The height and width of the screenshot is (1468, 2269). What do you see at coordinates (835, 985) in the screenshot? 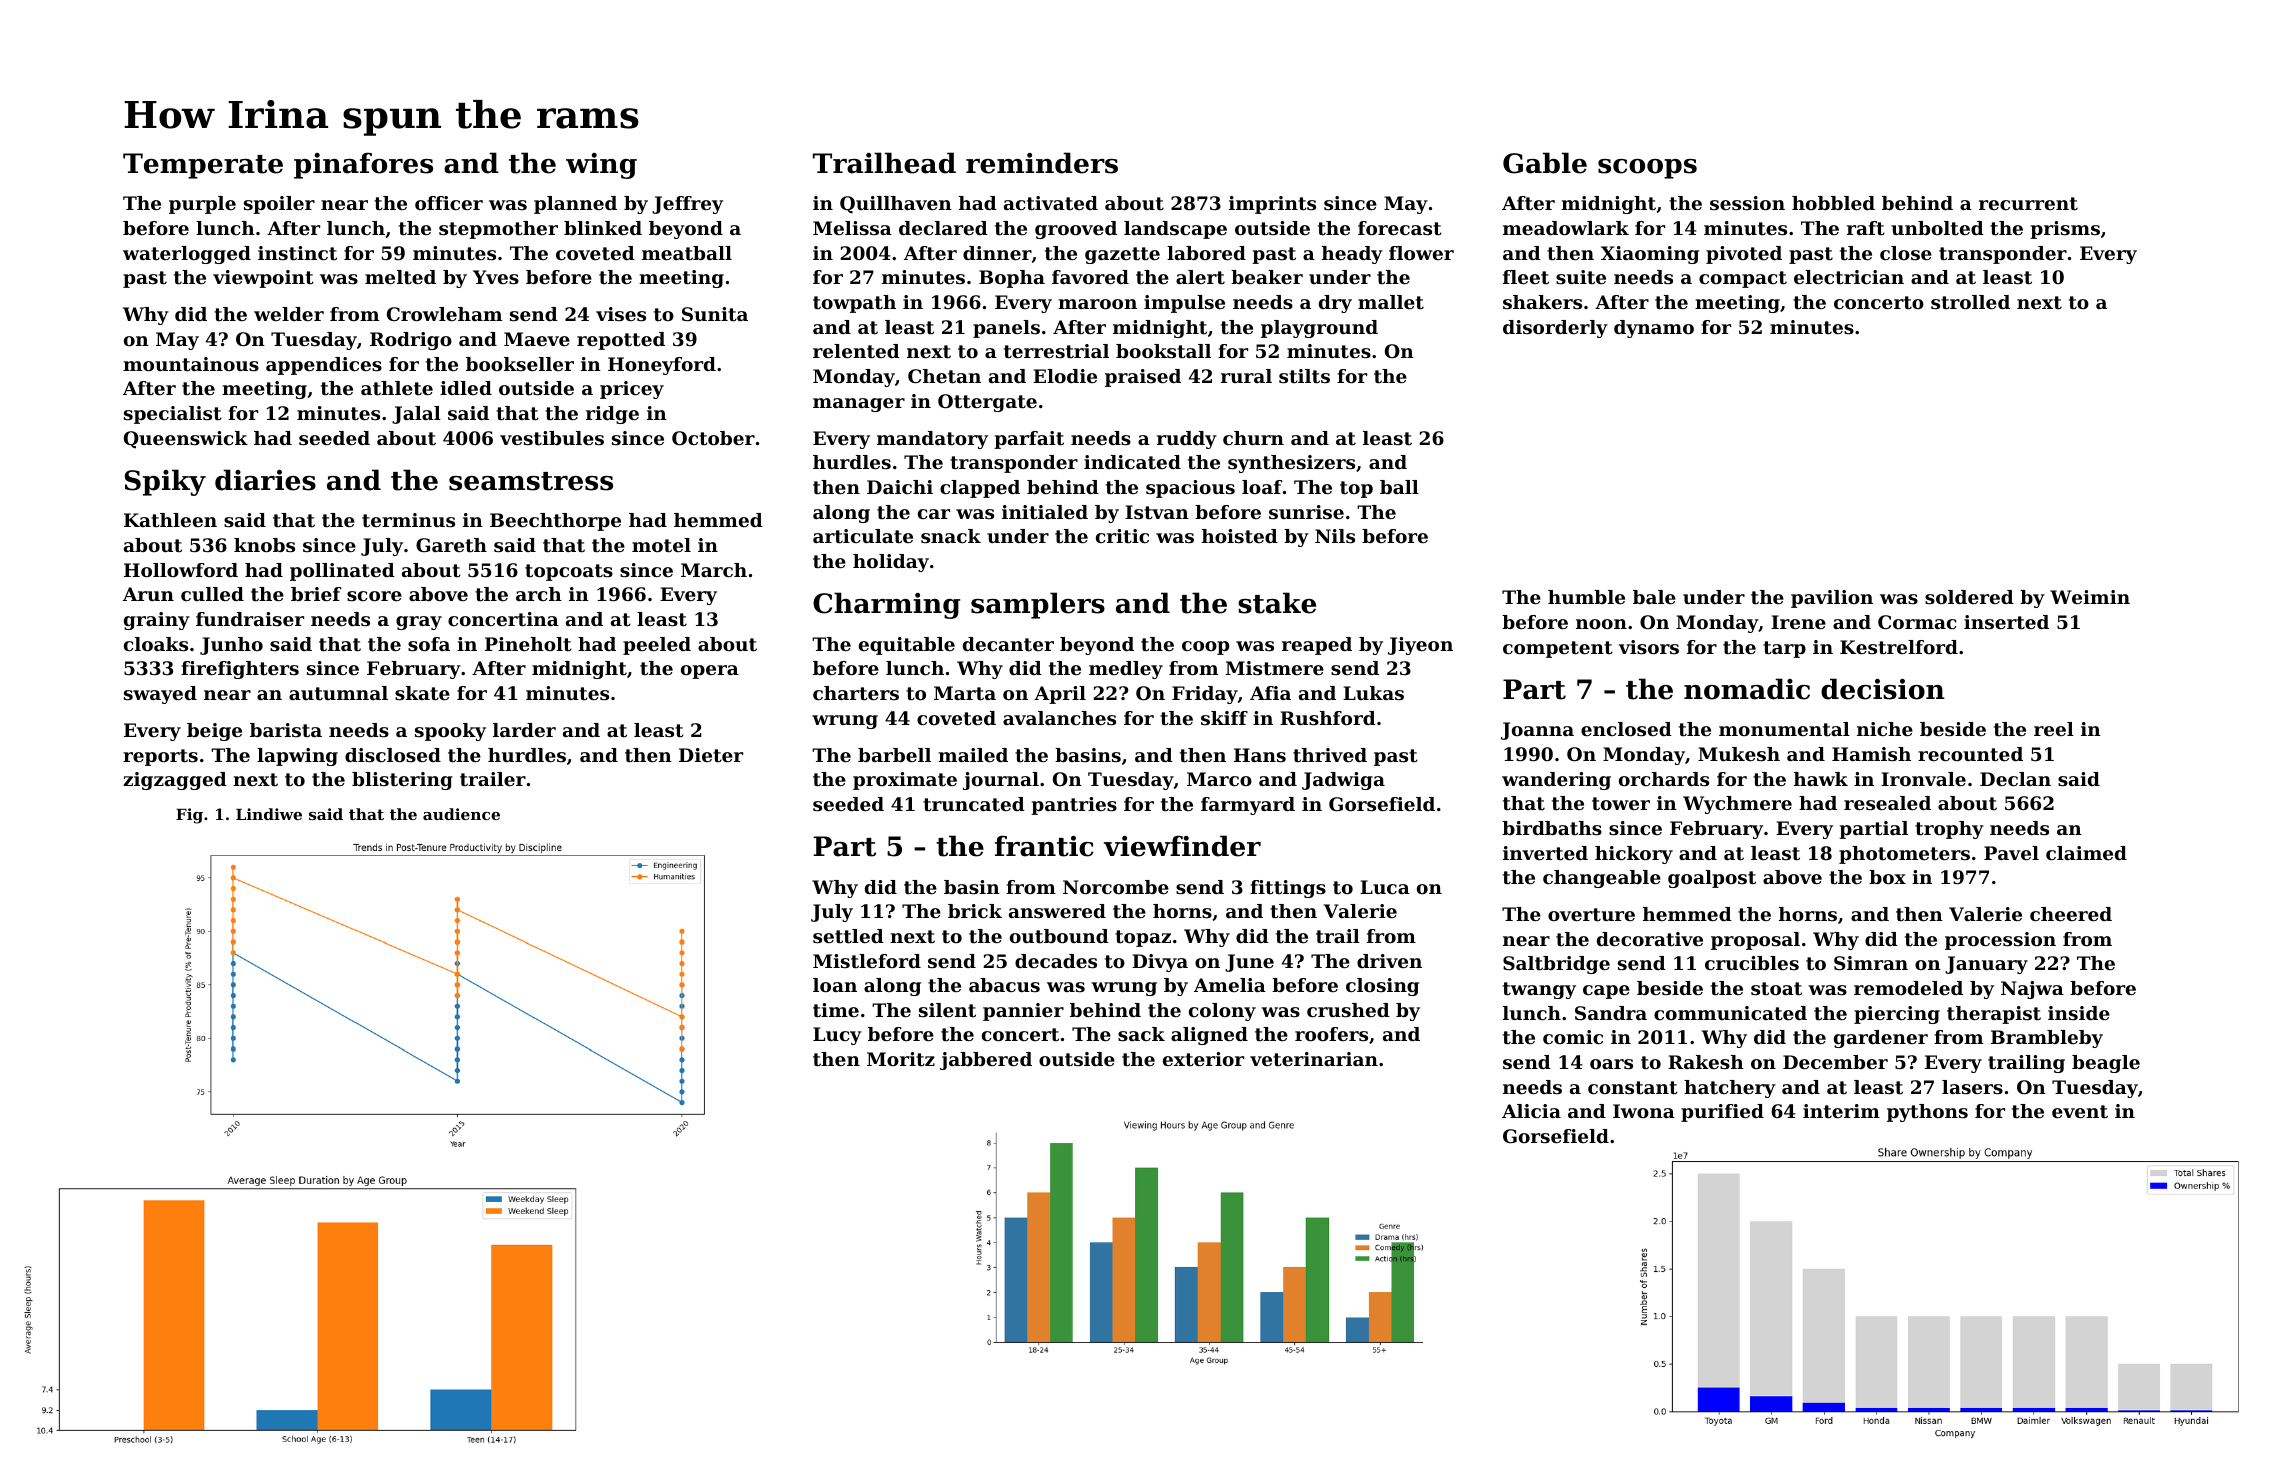
I see `loan` at bounding box center [835, 985].
